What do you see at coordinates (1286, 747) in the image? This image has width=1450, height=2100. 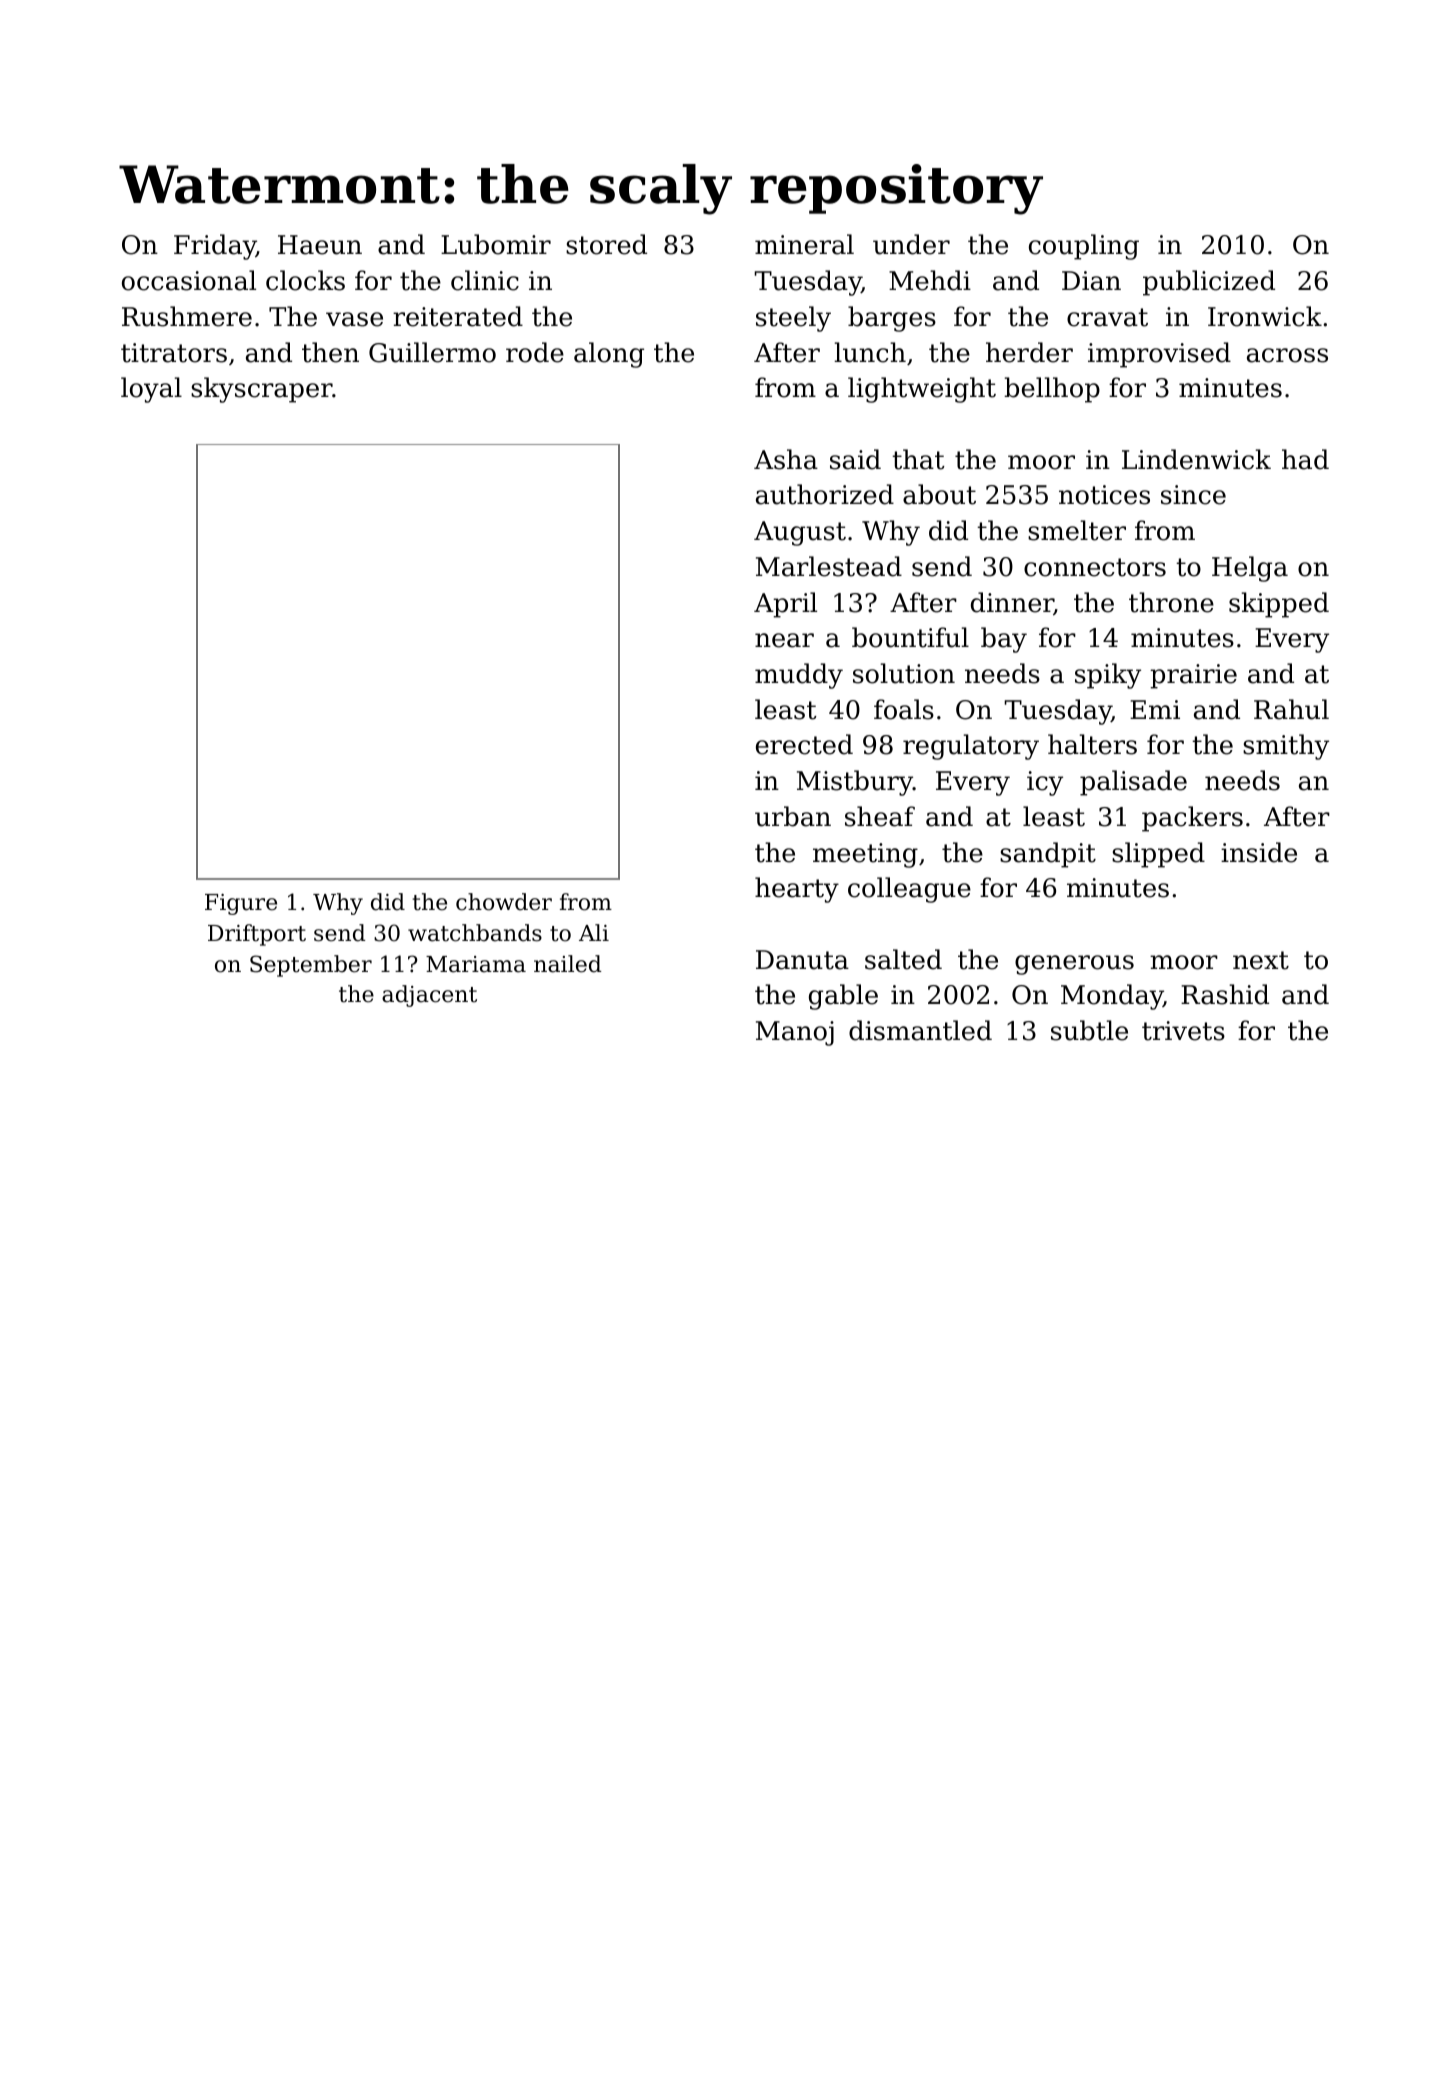 I see `smithy` at bounding box center [1286, 747].
